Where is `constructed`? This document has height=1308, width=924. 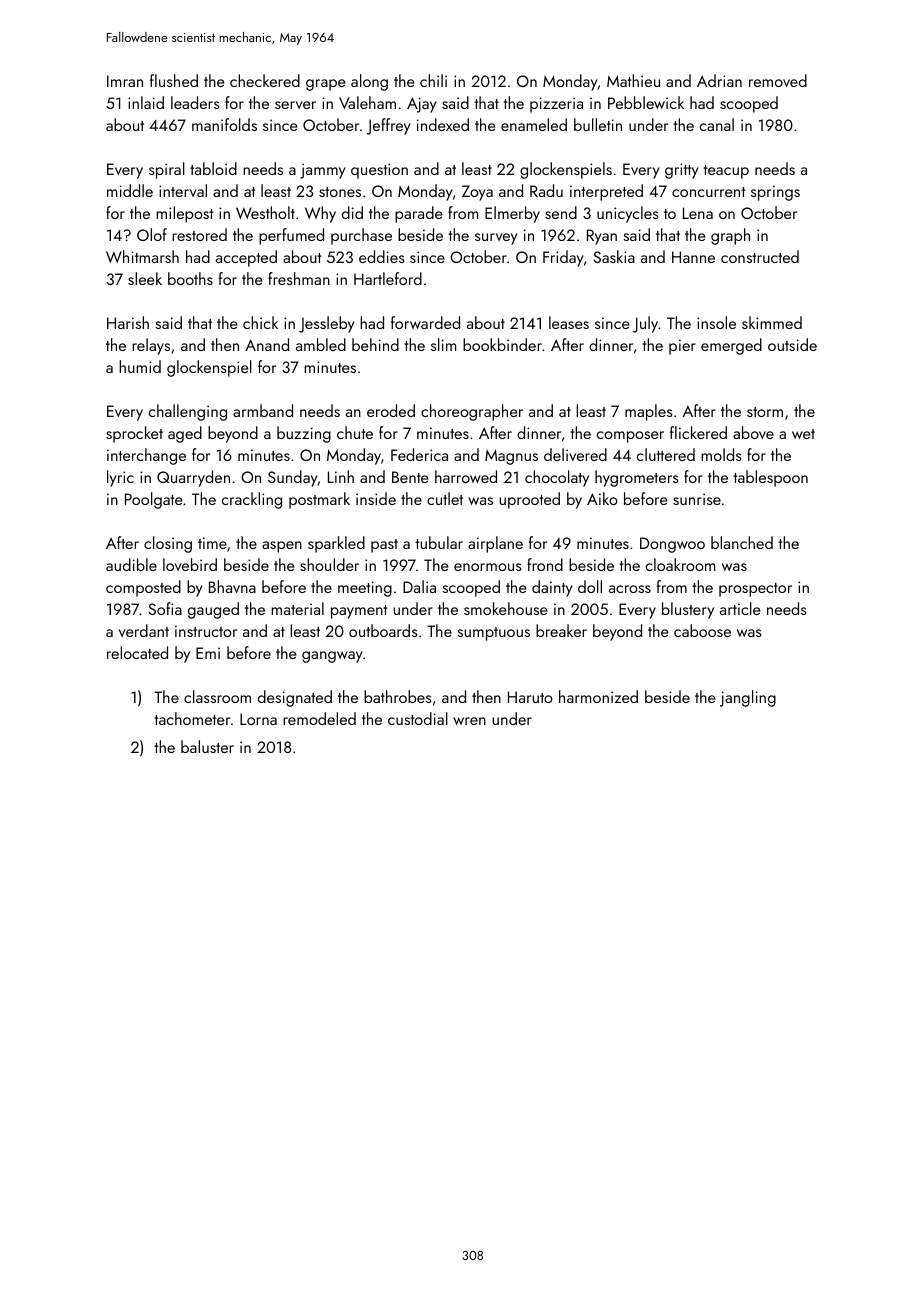
constructed is located at coordinates (760, 256).
